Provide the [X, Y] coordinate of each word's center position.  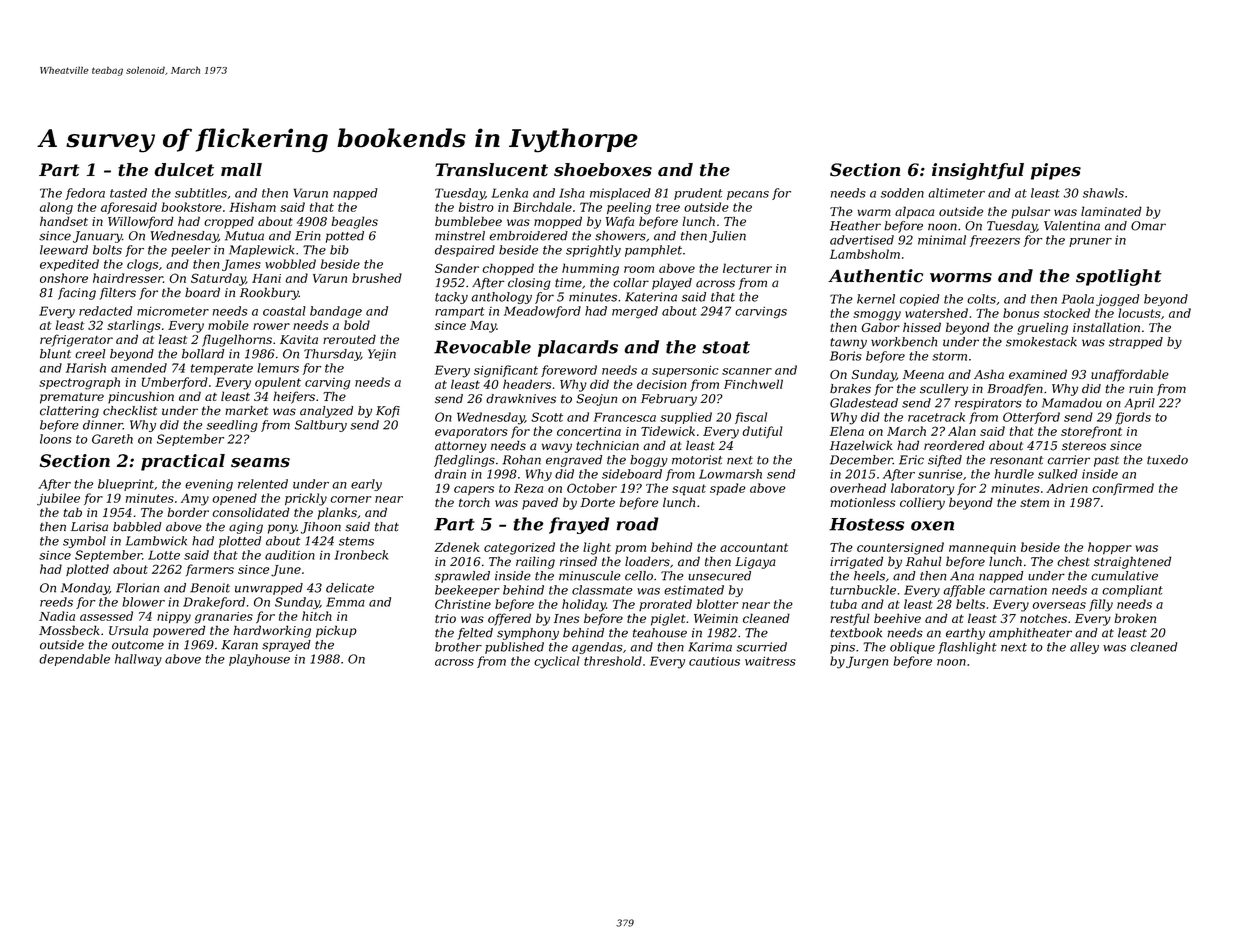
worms [961, 278]
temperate [222, 369]
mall [241, 170]
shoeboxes [603, 170]
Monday [85, 589]
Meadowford [542, 312]
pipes [1056, 171]
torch [474, 502]
